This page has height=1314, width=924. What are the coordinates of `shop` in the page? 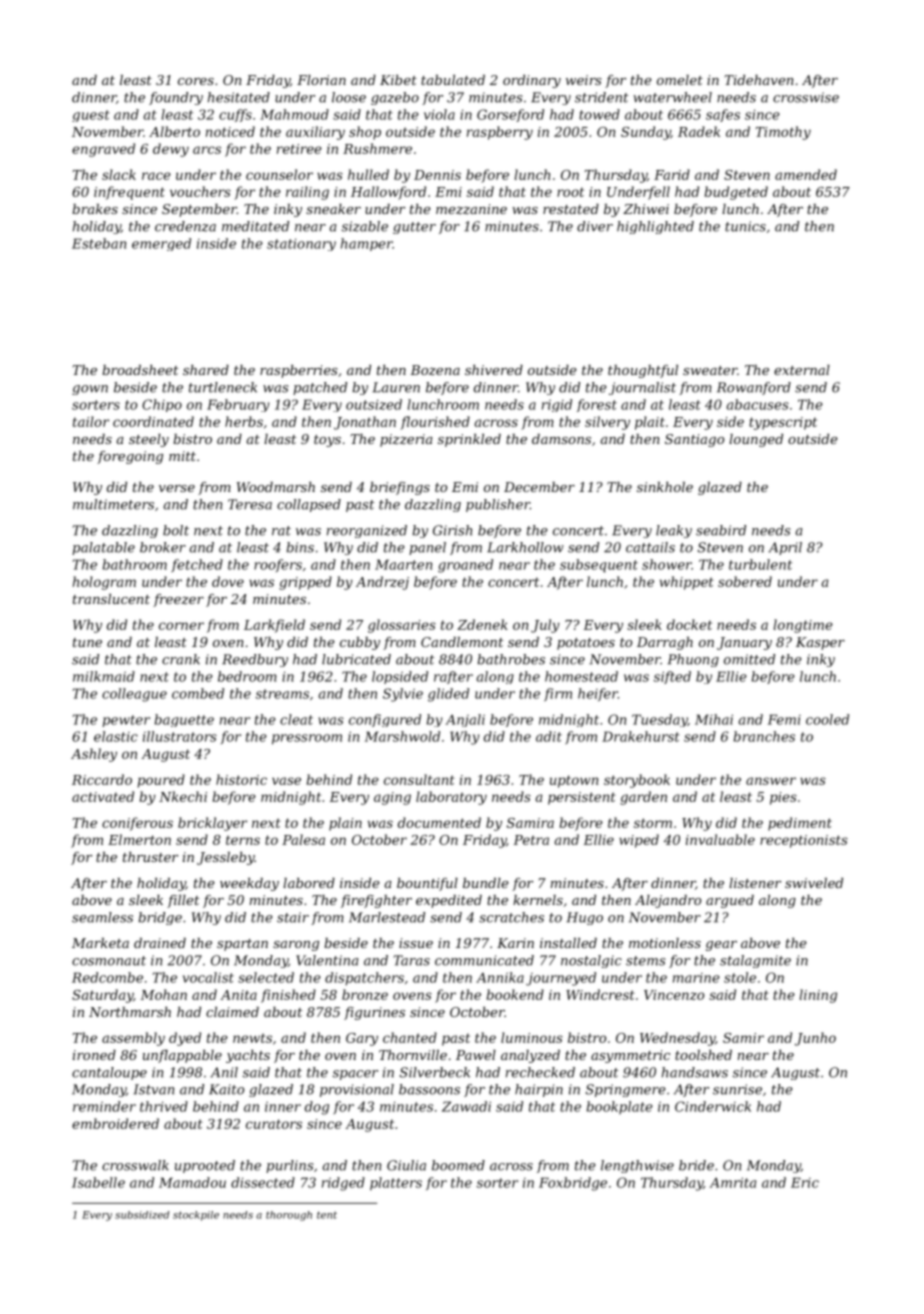 It's located at (365, 133).
